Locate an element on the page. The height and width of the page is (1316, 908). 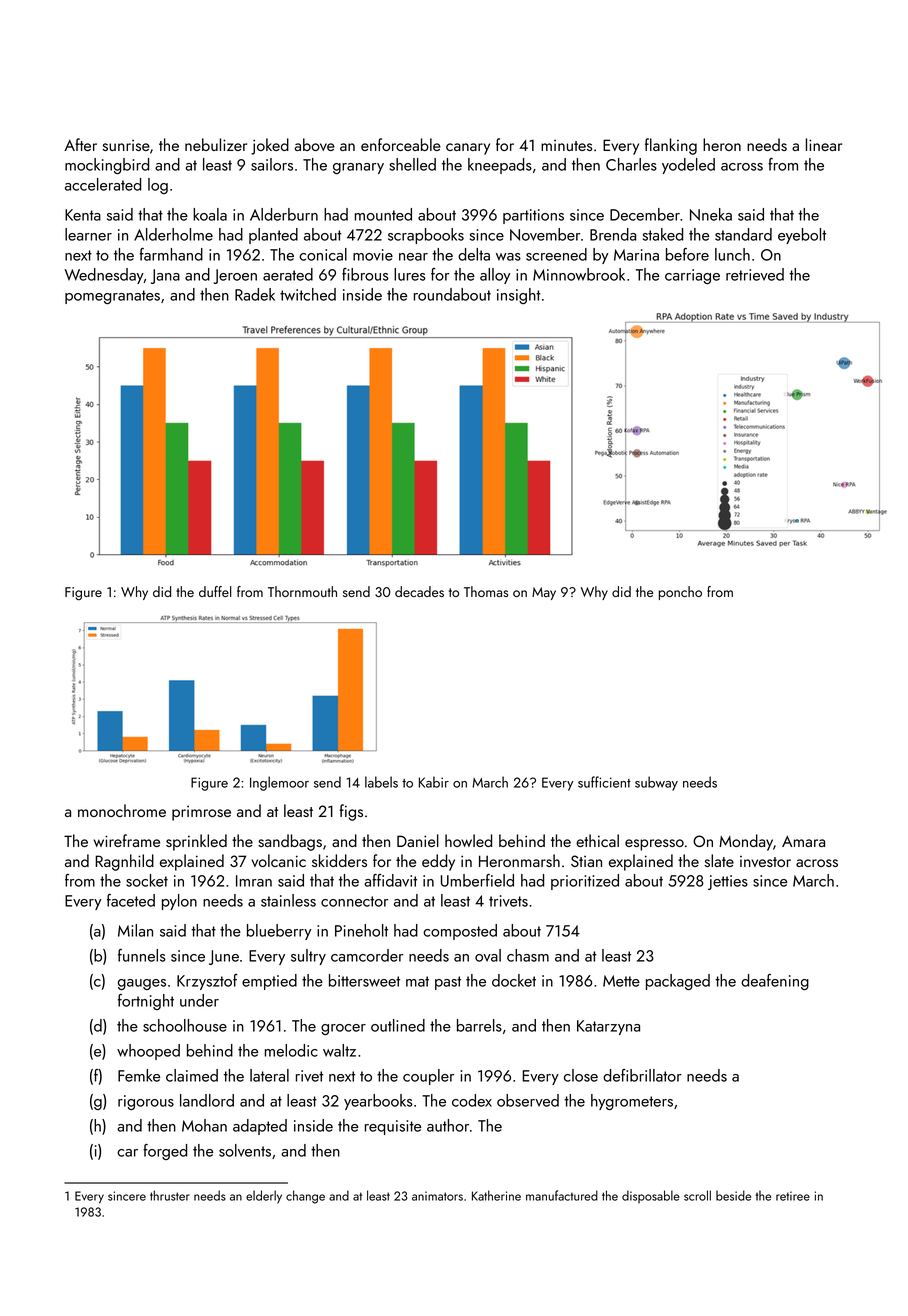
subway is located at coordinates (656, 783).
